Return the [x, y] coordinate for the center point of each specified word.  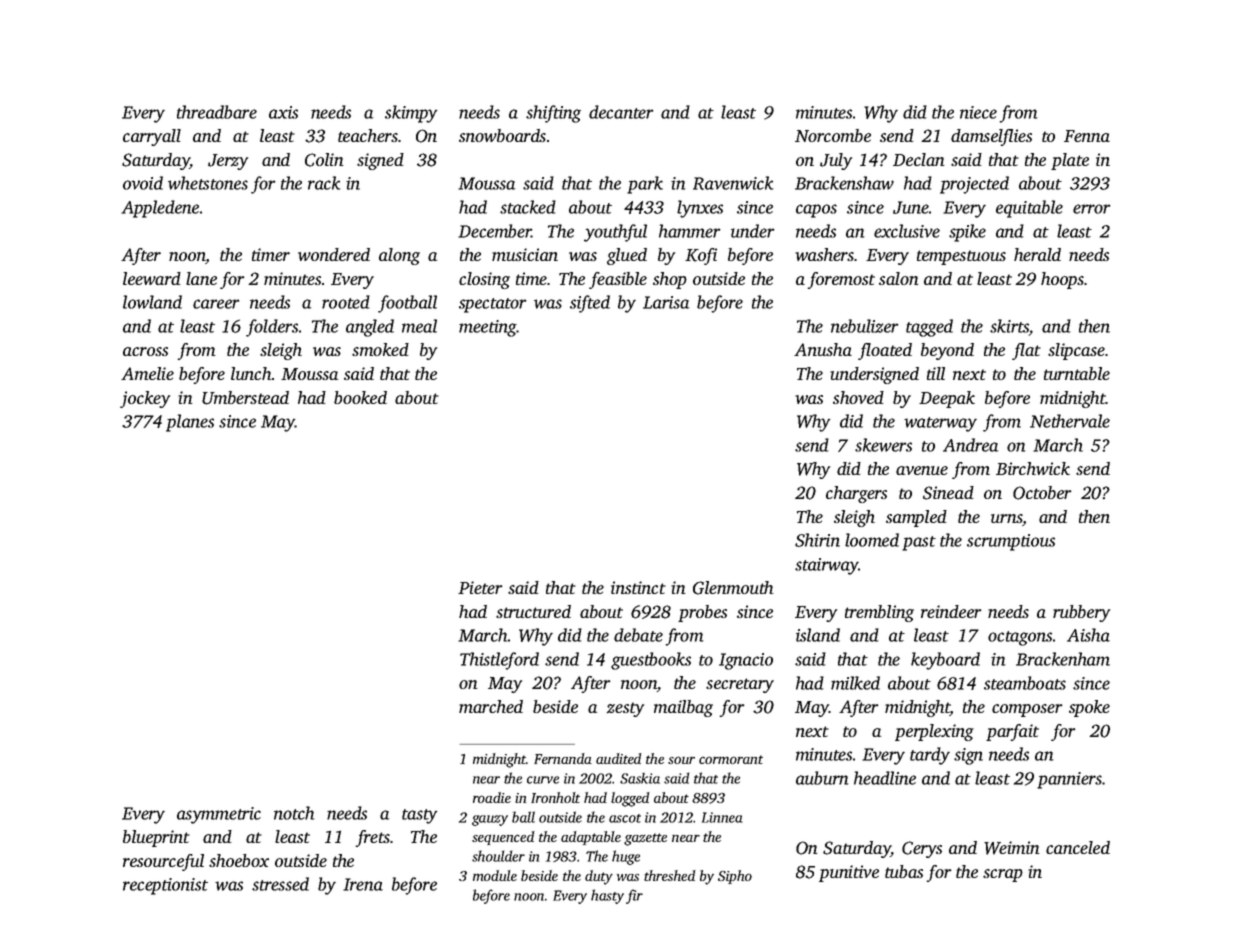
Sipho [735, 877]
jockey [145, 399]
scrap [1003, 875]
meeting [488, 328]
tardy [930, 756]
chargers [856, 494]
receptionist [165, 886]
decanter [621, 112]
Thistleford [499, 661]
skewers [883, 445]
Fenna [1087, 136]
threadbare [217, 112]
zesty [625, 709]
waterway [940, 424]
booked [360, 397]
